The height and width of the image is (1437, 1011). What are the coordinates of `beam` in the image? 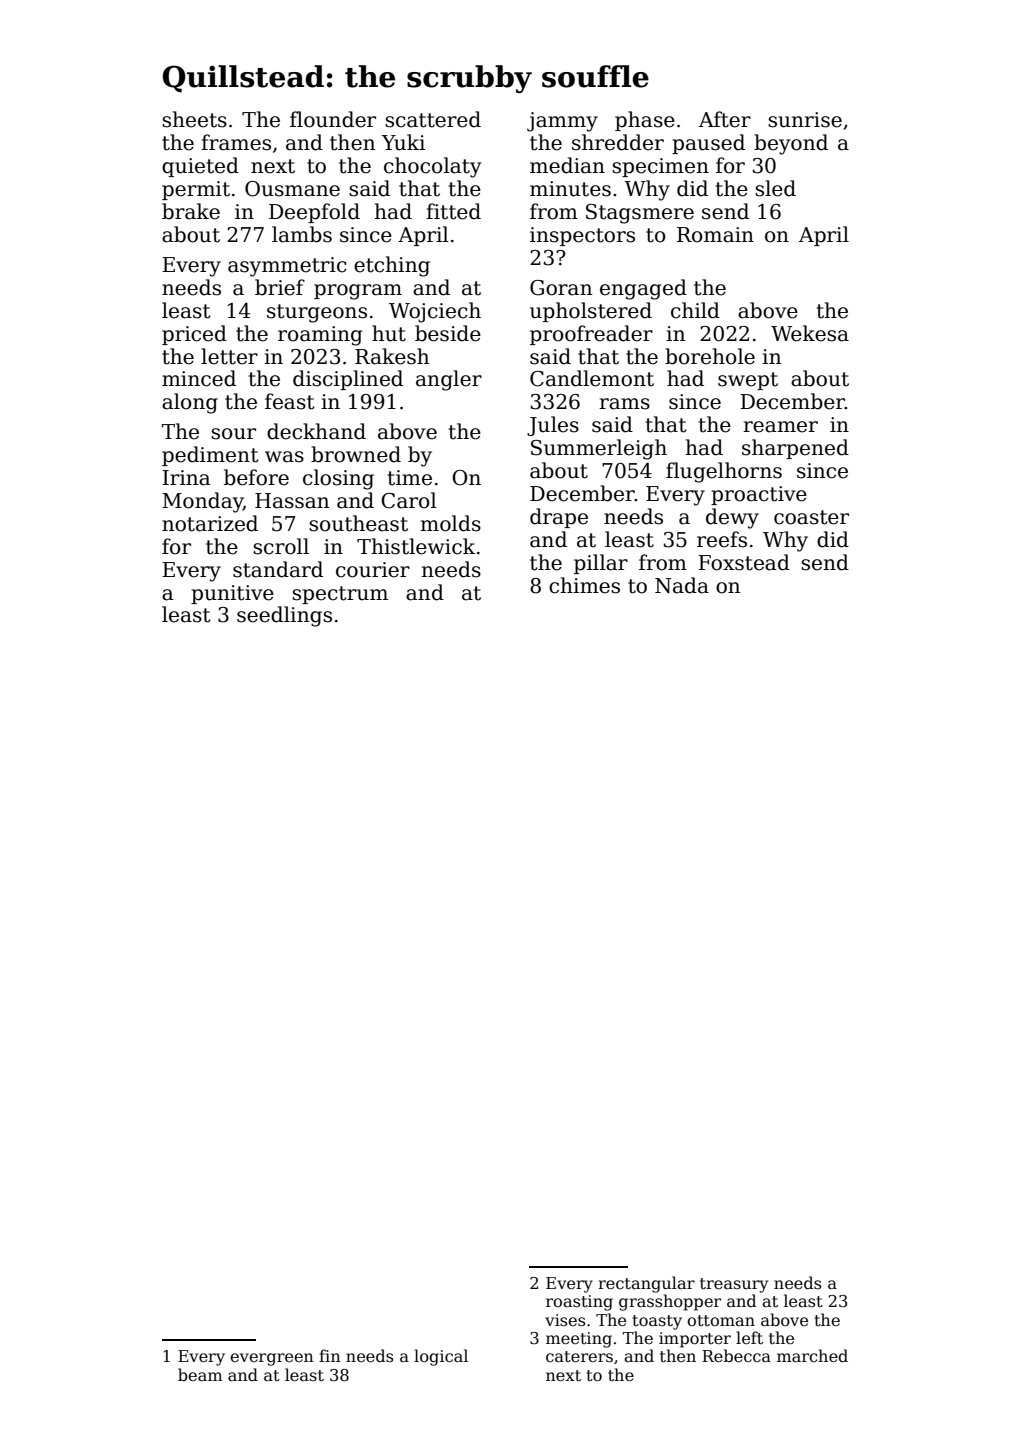 It's located at (200, 1375).
